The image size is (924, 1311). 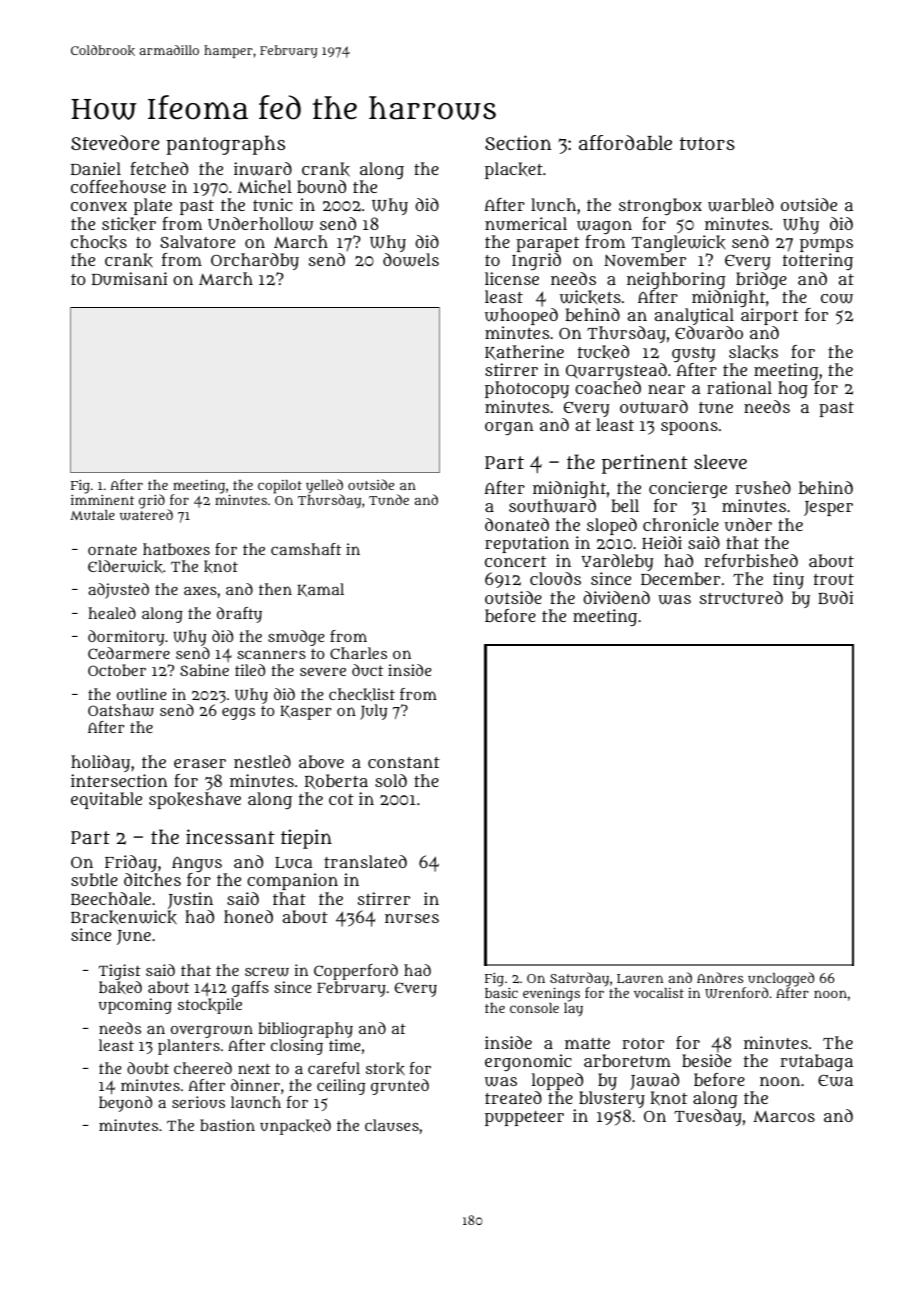 I want to click on Marcos, so click(x=784, y=1116).
